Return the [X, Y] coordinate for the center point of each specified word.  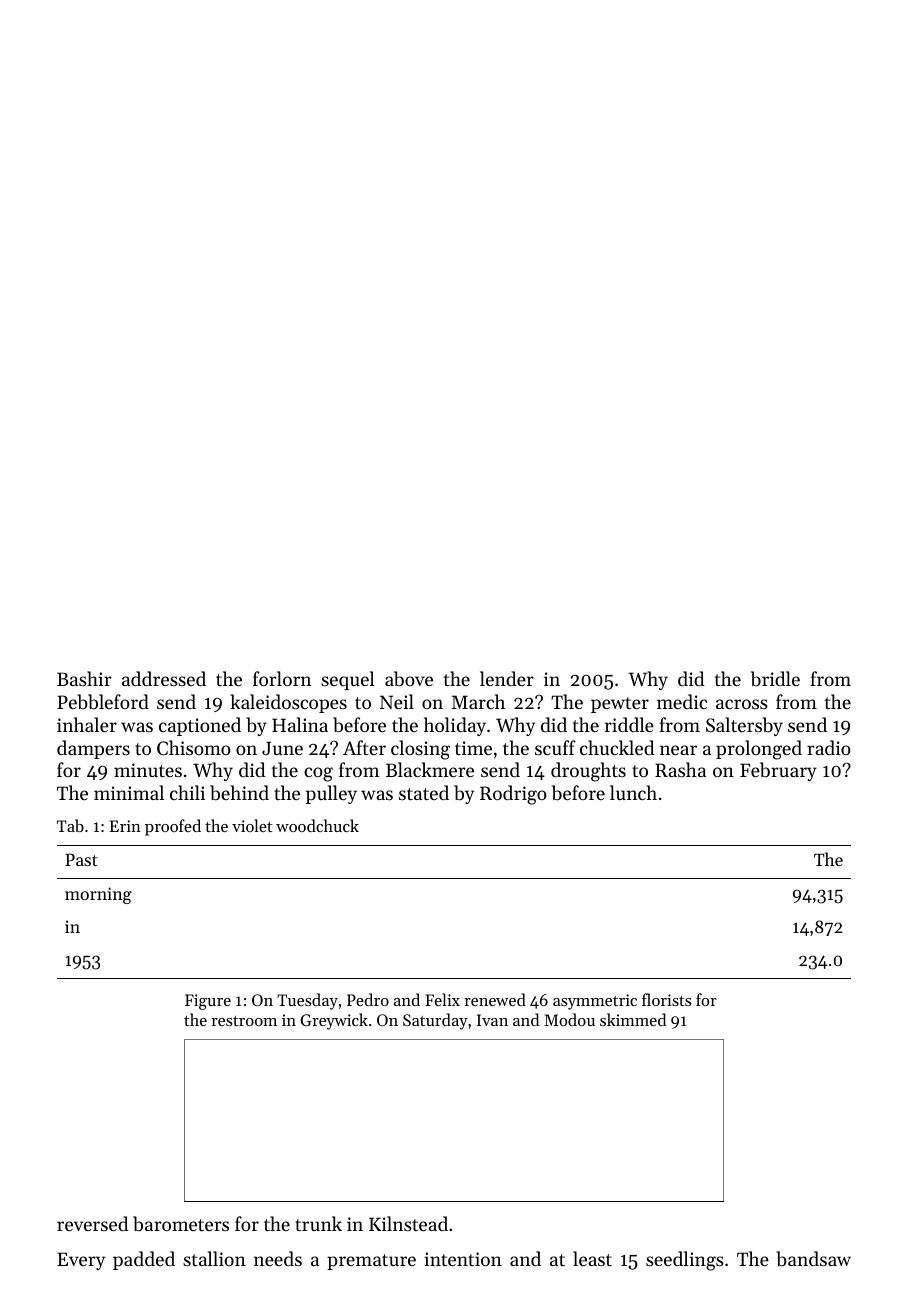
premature [371, 1262]
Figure [208, 1002]
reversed [93, 1223]
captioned [200, 726]
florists [666, 999]
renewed [495, 999]
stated [424, 792]
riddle [629, 724]
